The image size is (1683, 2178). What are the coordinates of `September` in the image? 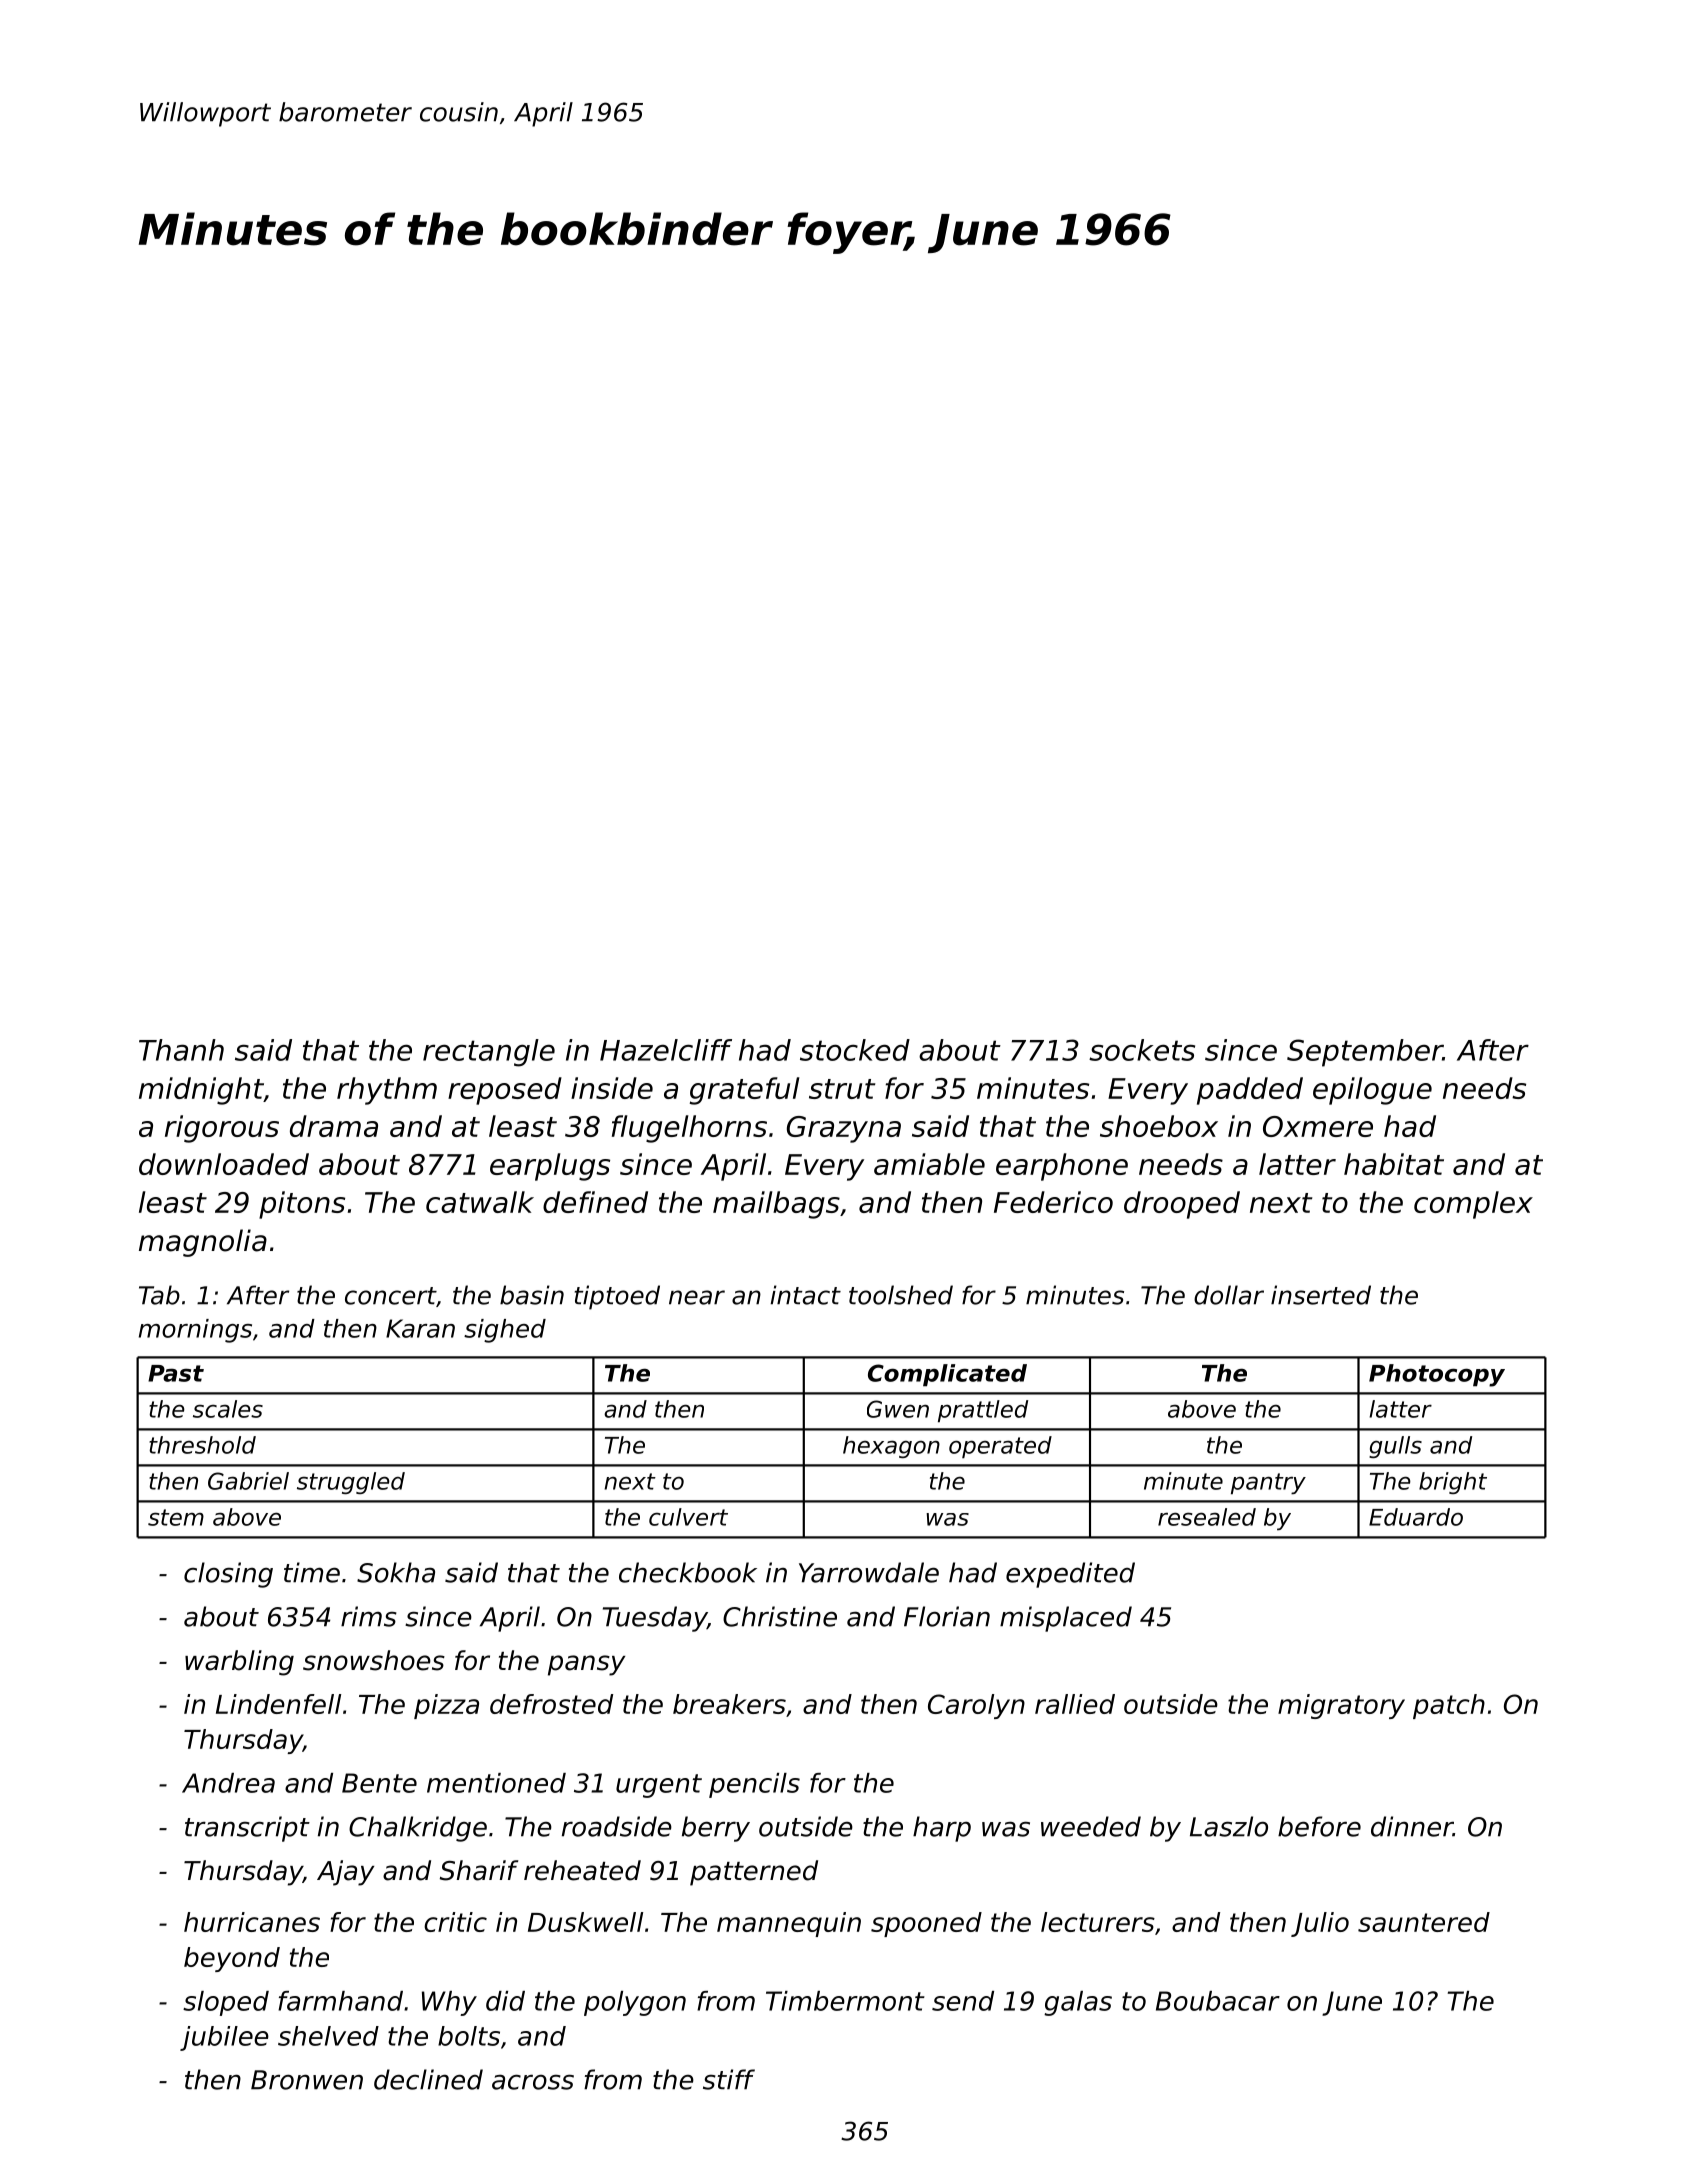 It's located at (1365, 1053).
